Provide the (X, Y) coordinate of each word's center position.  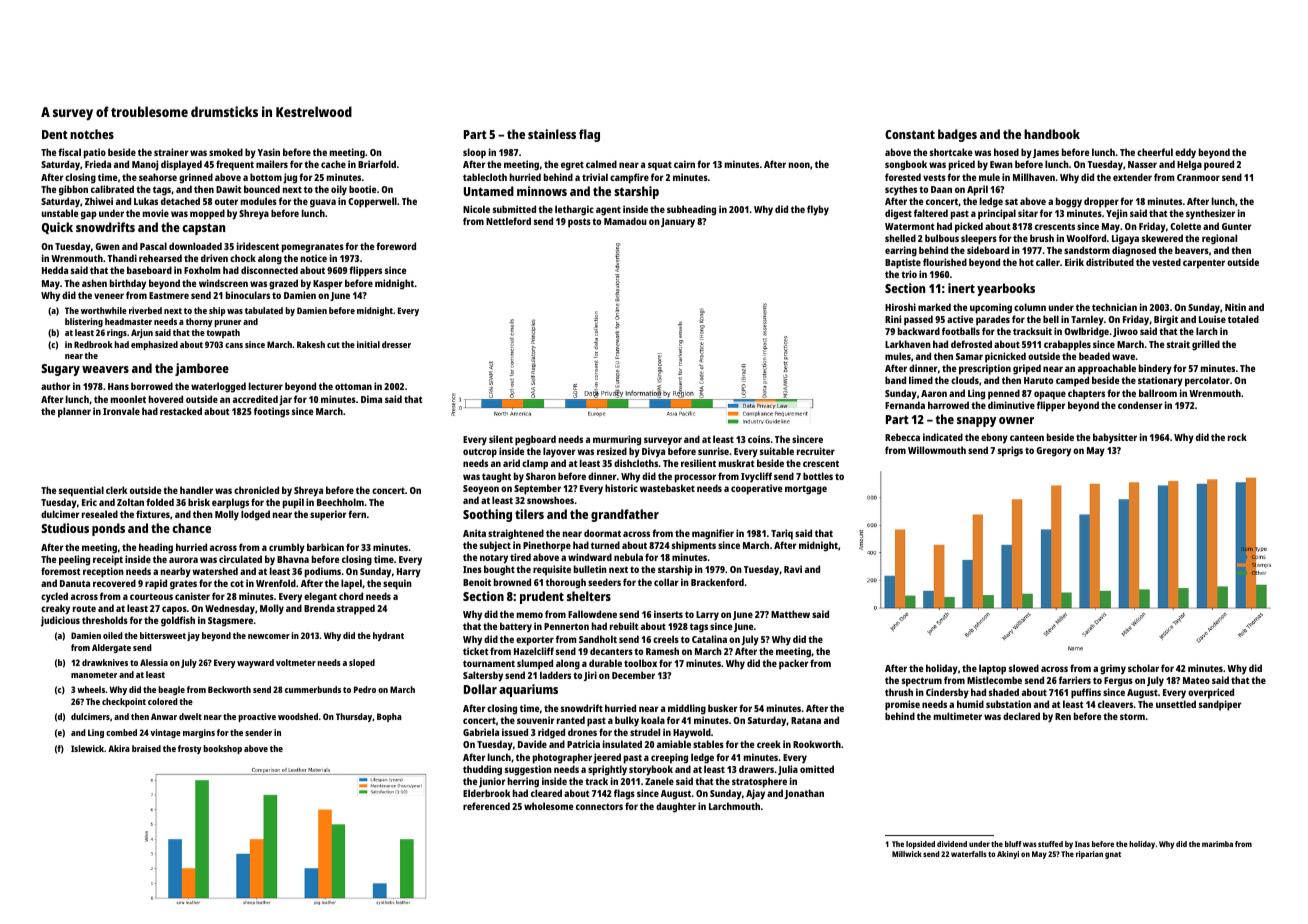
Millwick (907, 854)
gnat (1113, 855)
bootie (362, 189)
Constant (910, 134)
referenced (486, 806)
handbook (1052, 134)
